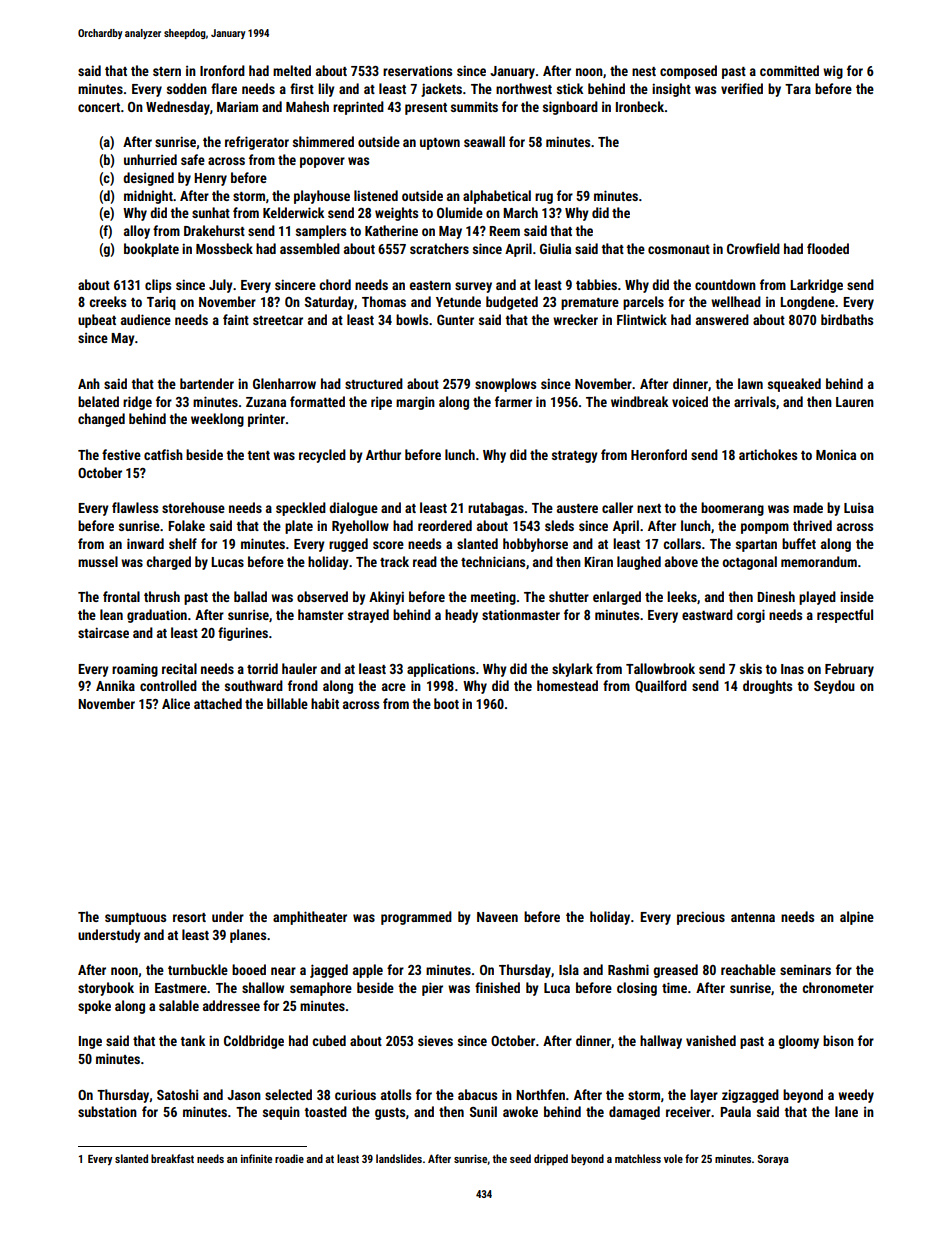  I want to click on Naveen, so click(497, 917).
